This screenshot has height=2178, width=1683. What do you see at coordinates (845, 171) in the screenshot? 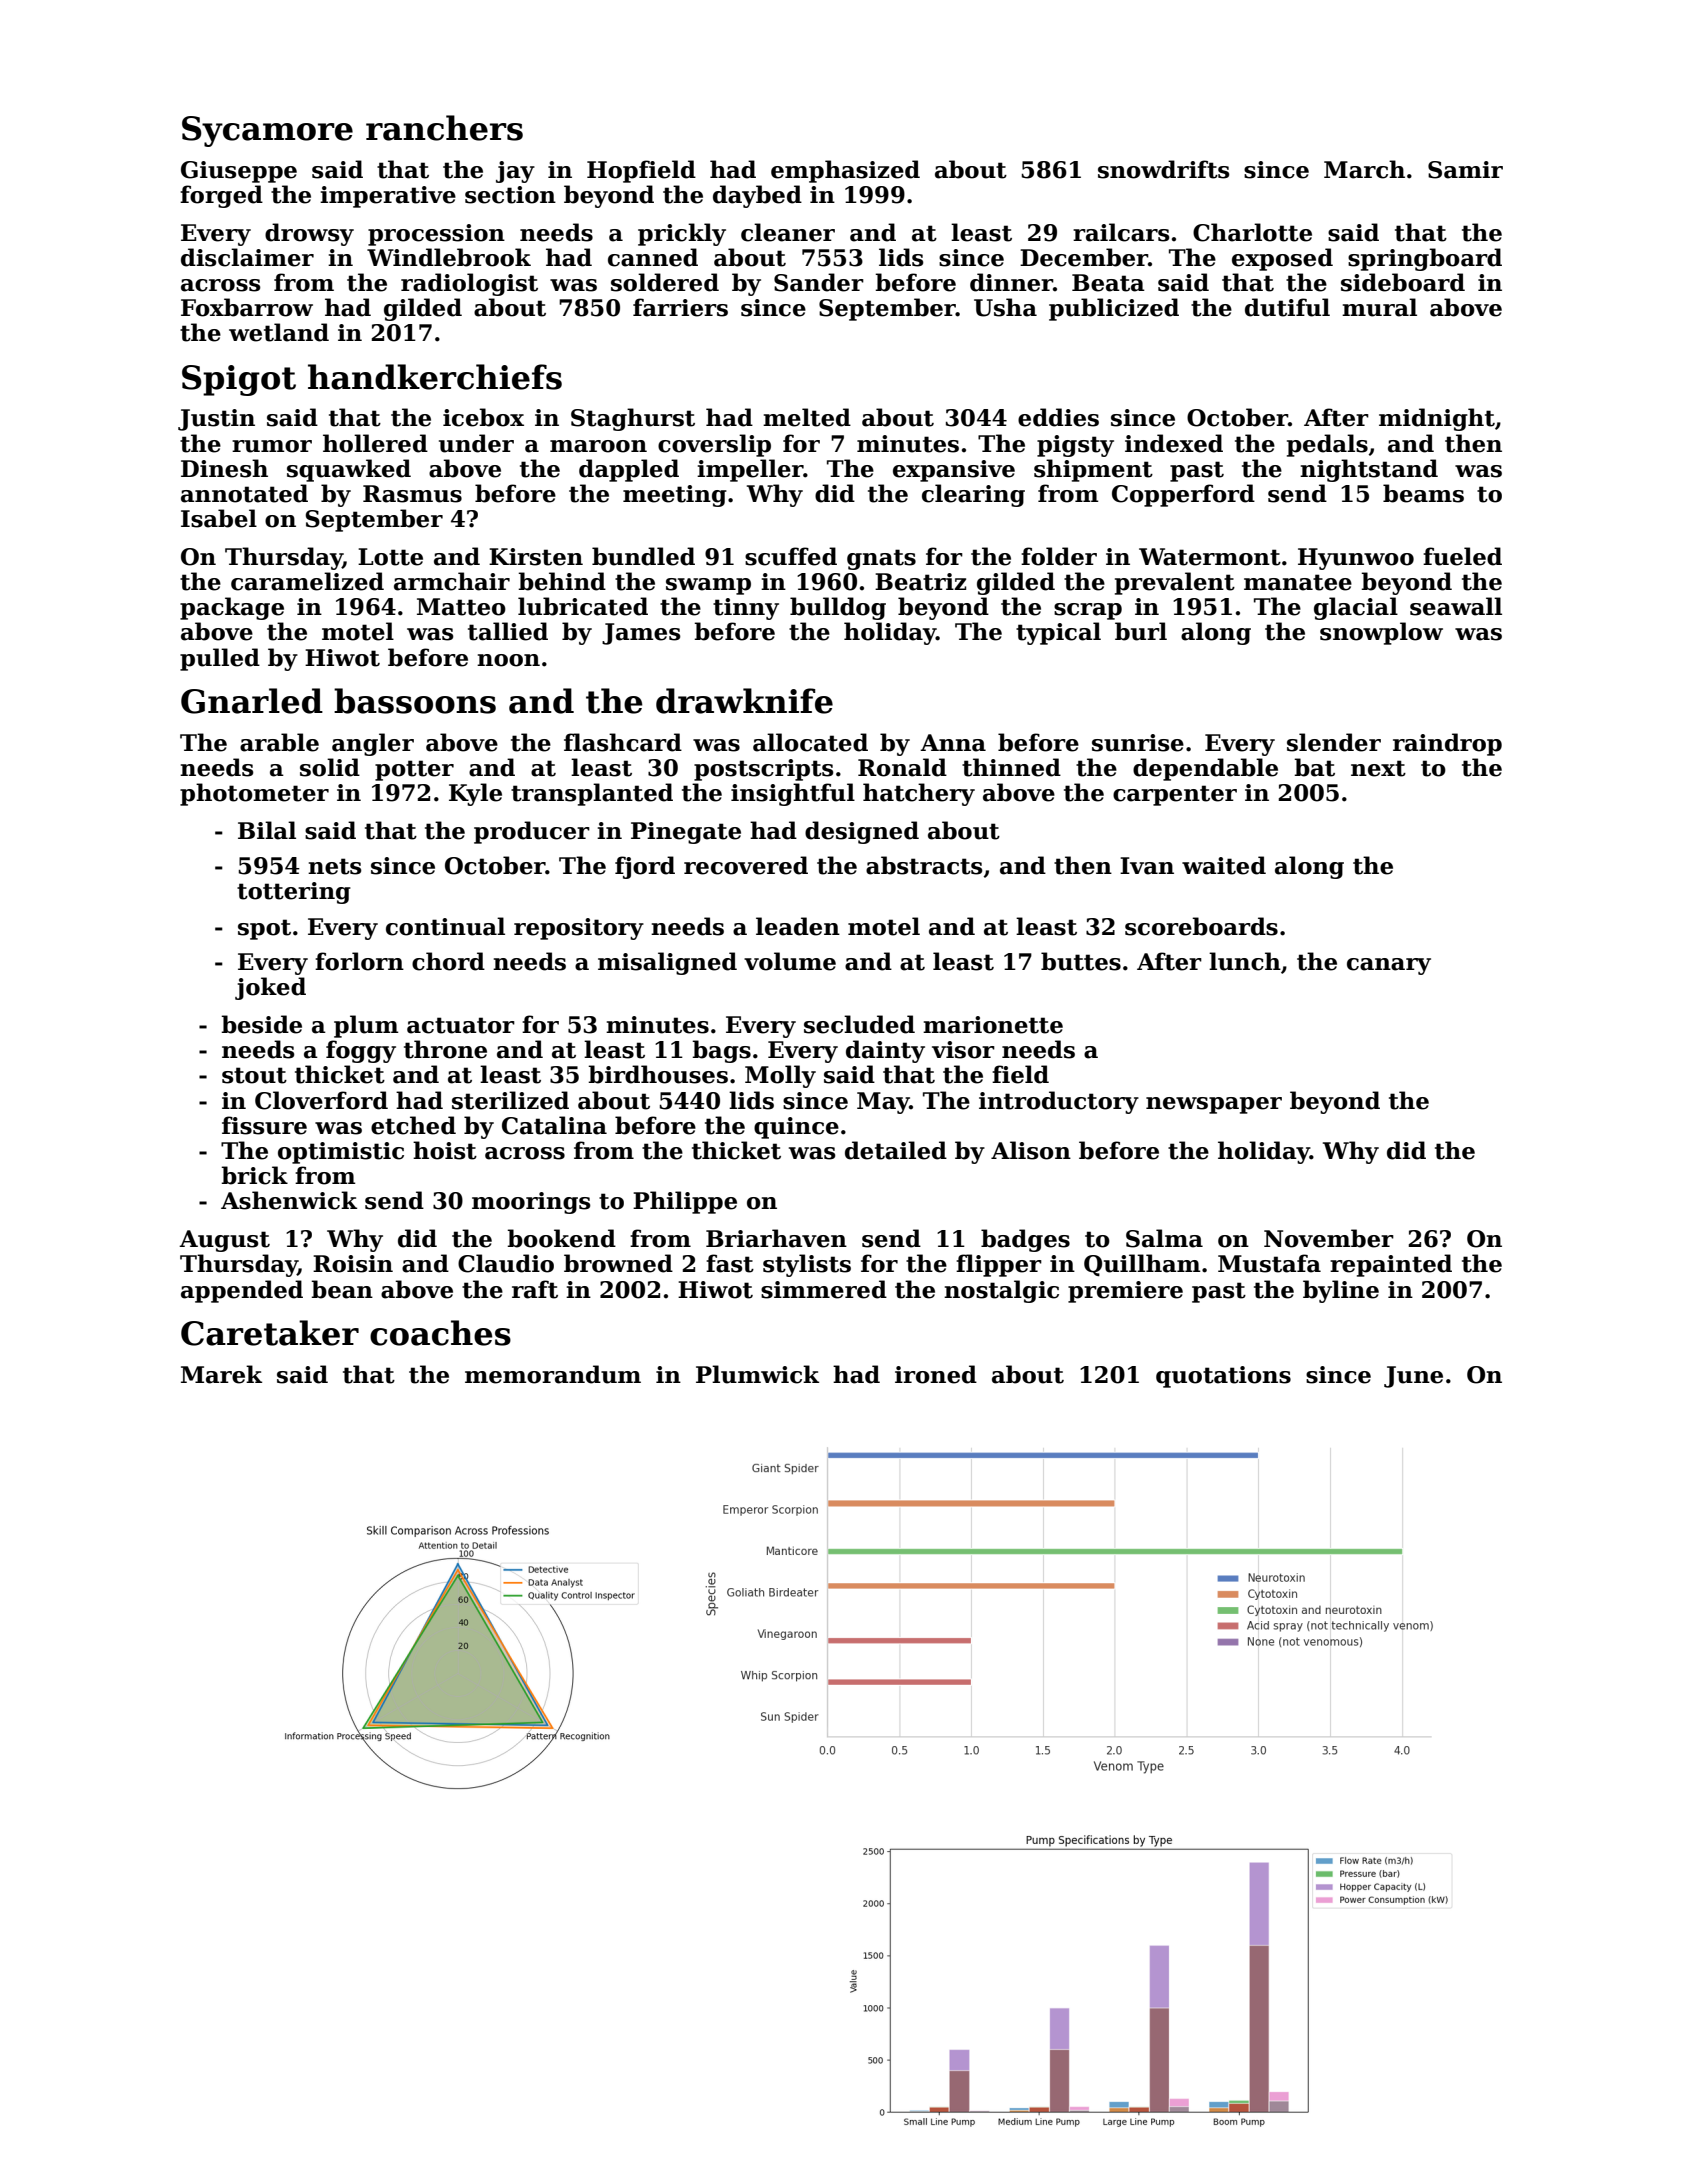
I see `emphasized` at bounding box center [845, 171].
